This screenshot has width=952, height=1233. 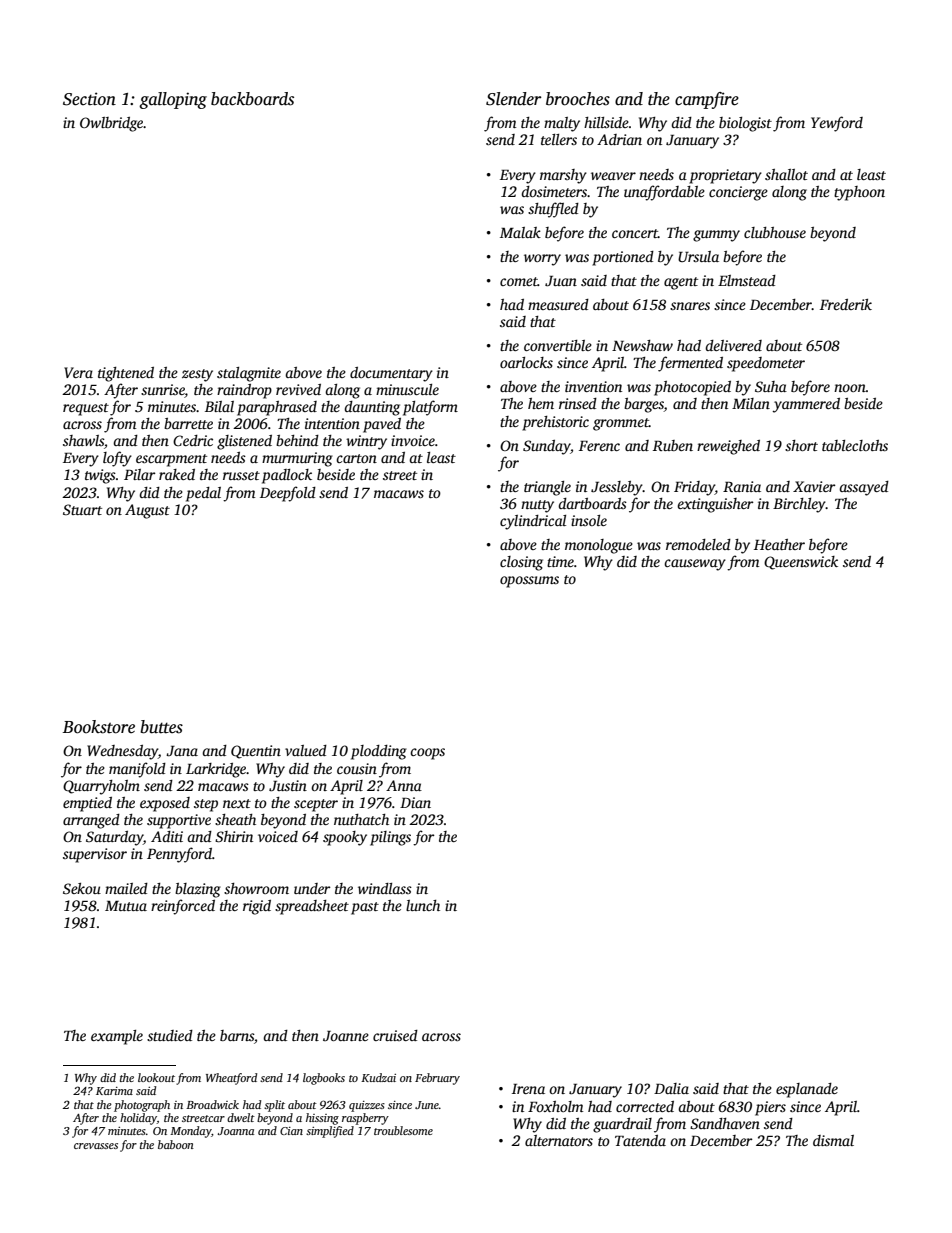 What do you see at coordinates (707, 100) in the screenshot?
I see `campfire` at bounding box center [707, 100].
